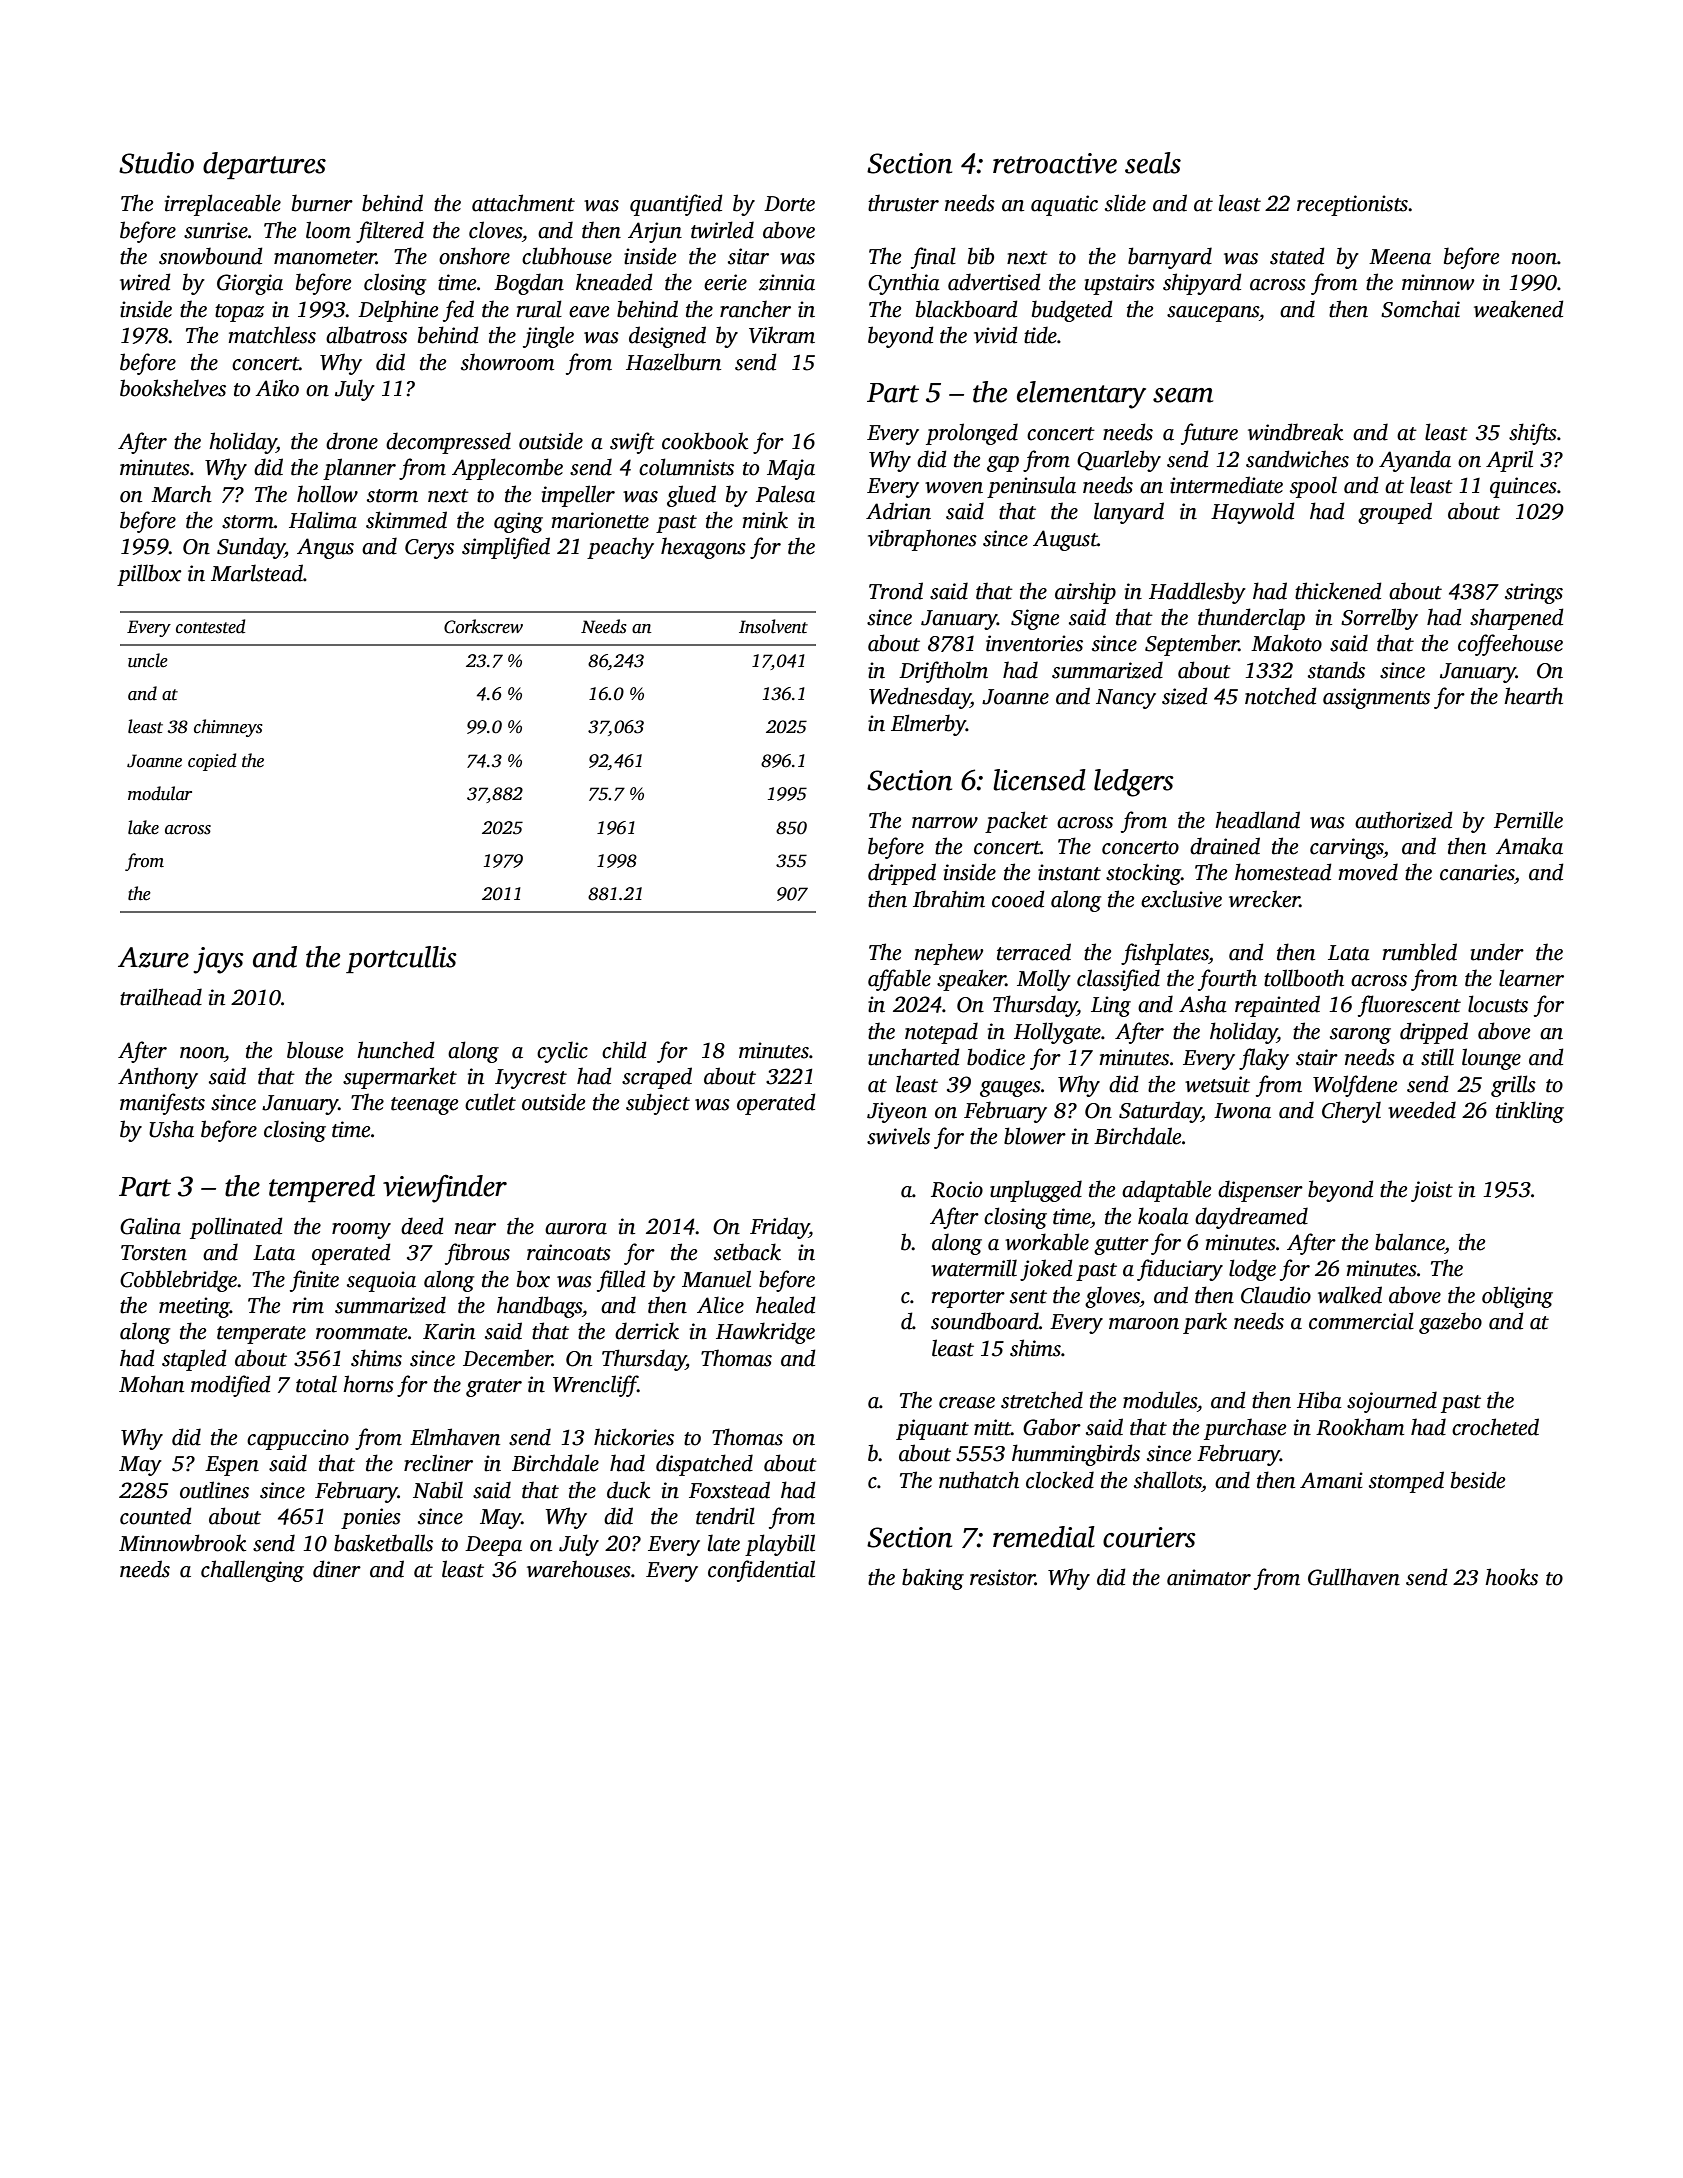 This screenshot has height=2178, width=1683. I want to click on shipyard, so click(1202, 284).
